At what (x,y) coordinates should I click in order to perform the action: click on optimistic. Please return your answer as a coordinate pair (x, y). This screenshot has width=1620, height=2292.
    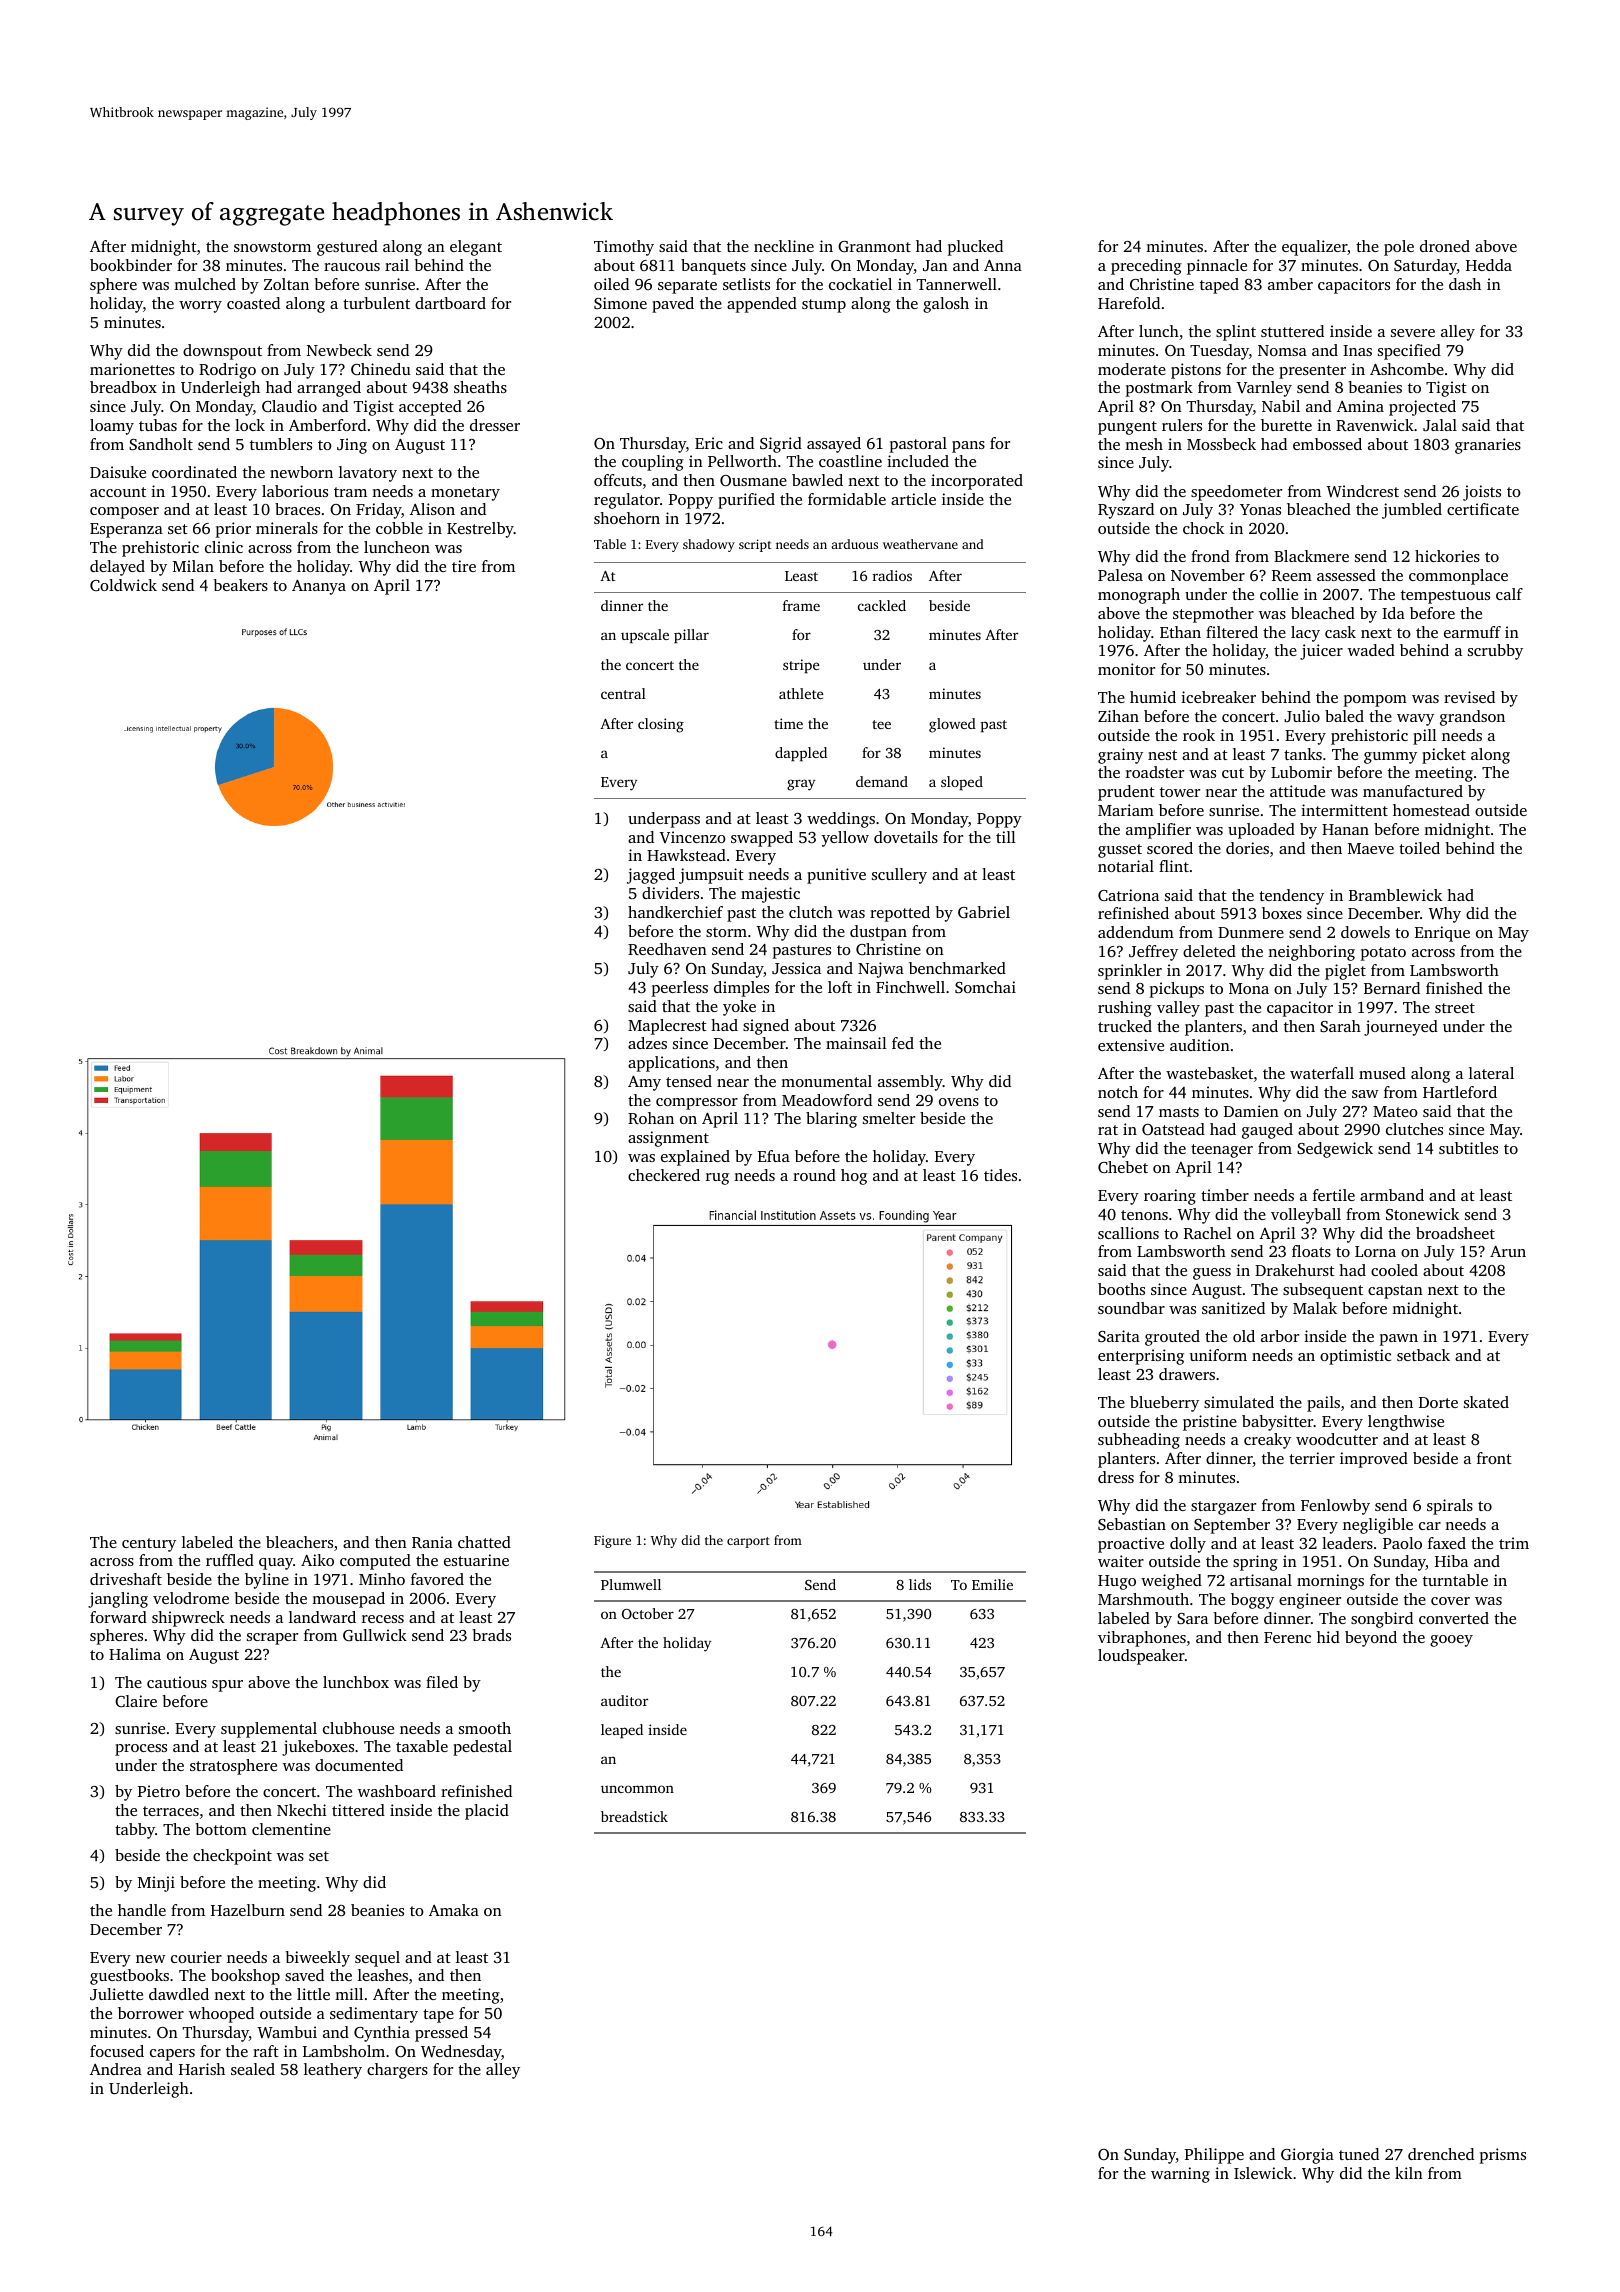
    Looking at the image, I should click on (1355, 1357).
